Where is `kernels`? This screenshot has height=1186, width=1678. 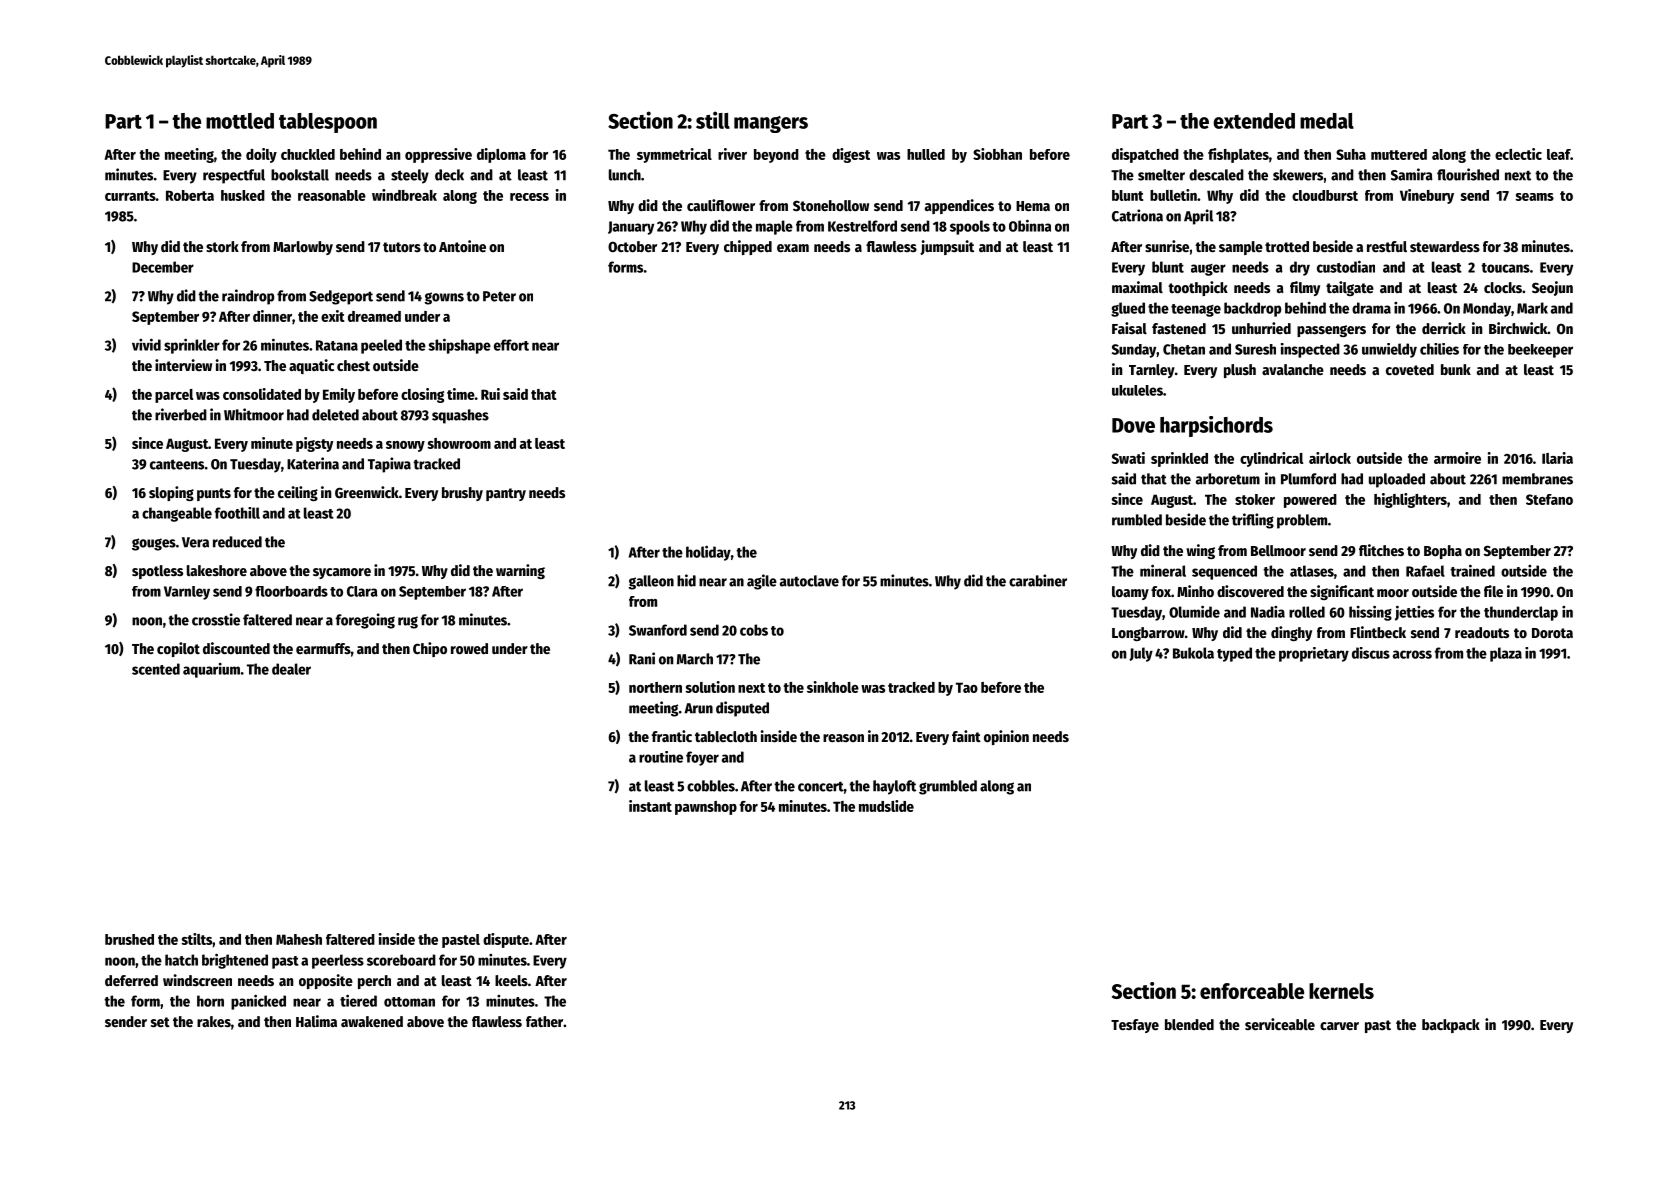
kernels is located at coordinates (1341, 991).
